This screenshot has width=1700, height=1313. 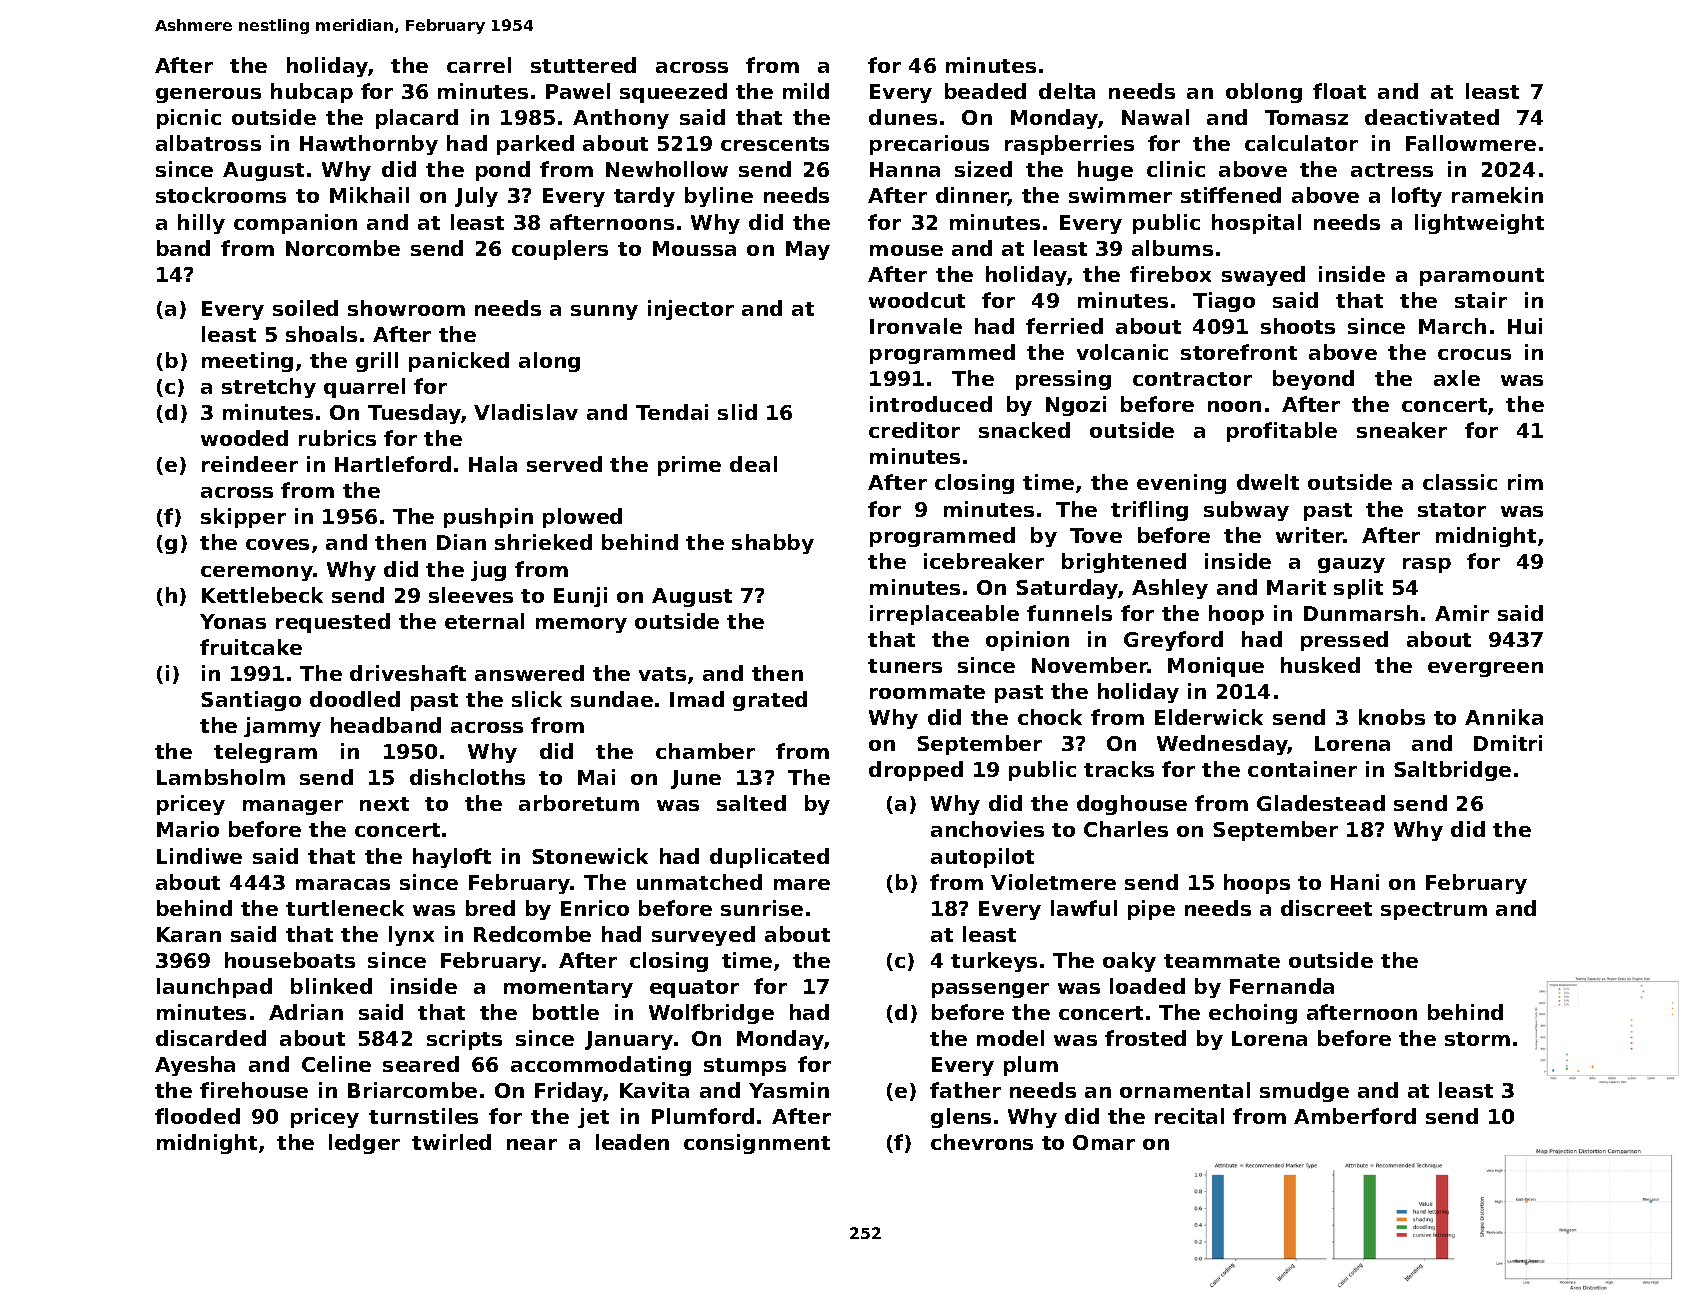 I want to click on Annika, so click(x=1504, y=717).
